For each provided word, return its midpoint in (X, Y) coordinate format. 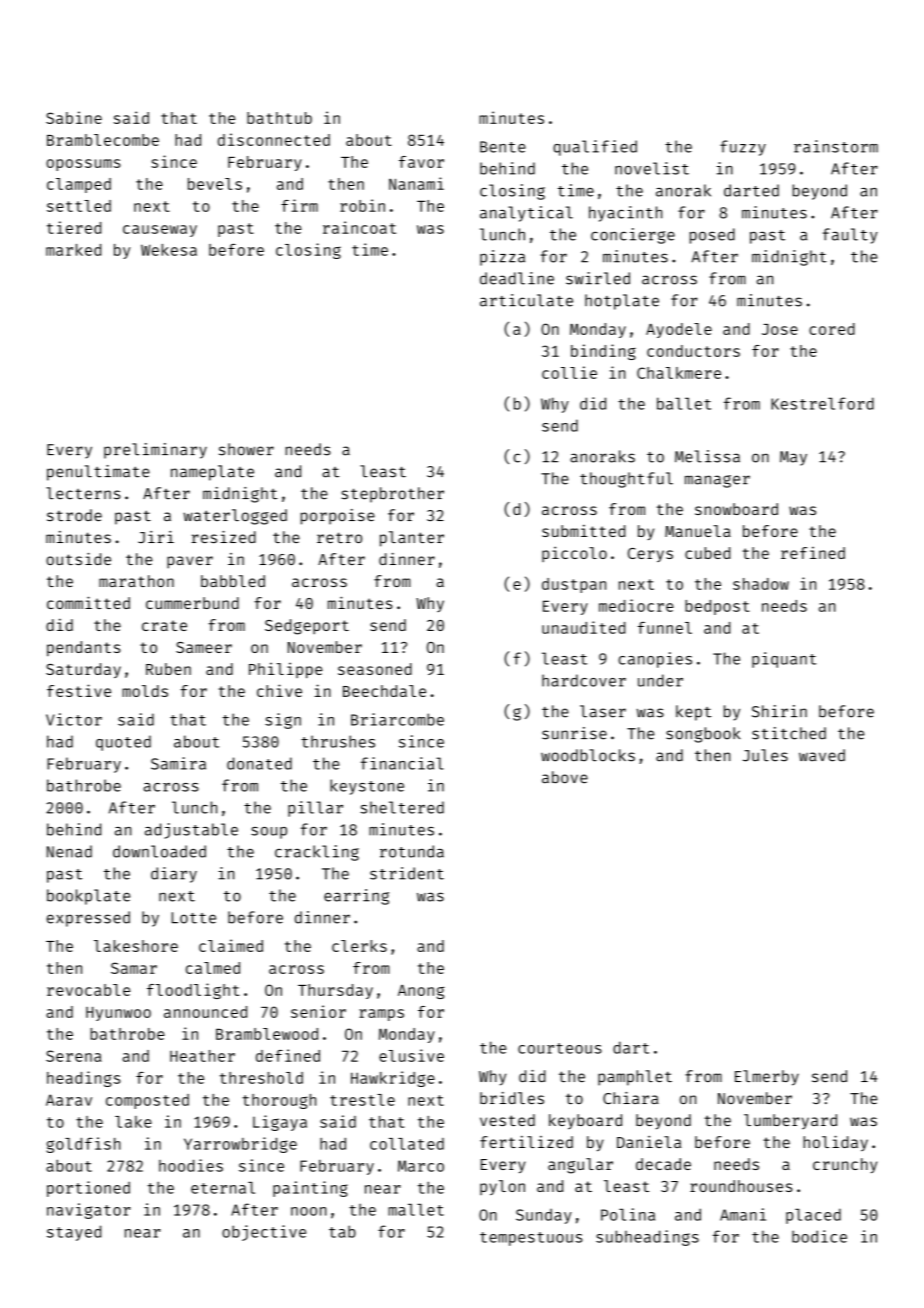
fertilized (526, 1142)
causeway (160, 231)
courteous (560, 1048)
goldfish (83, 1145)
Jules (765, 755)
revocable (88, 990)
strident (407, 873)
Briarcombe (397, 719)
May (793, 458)
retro (339, 537)
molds (145, 691)
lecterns (83, 493)
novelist (652, 168)
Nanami (416, 183)
